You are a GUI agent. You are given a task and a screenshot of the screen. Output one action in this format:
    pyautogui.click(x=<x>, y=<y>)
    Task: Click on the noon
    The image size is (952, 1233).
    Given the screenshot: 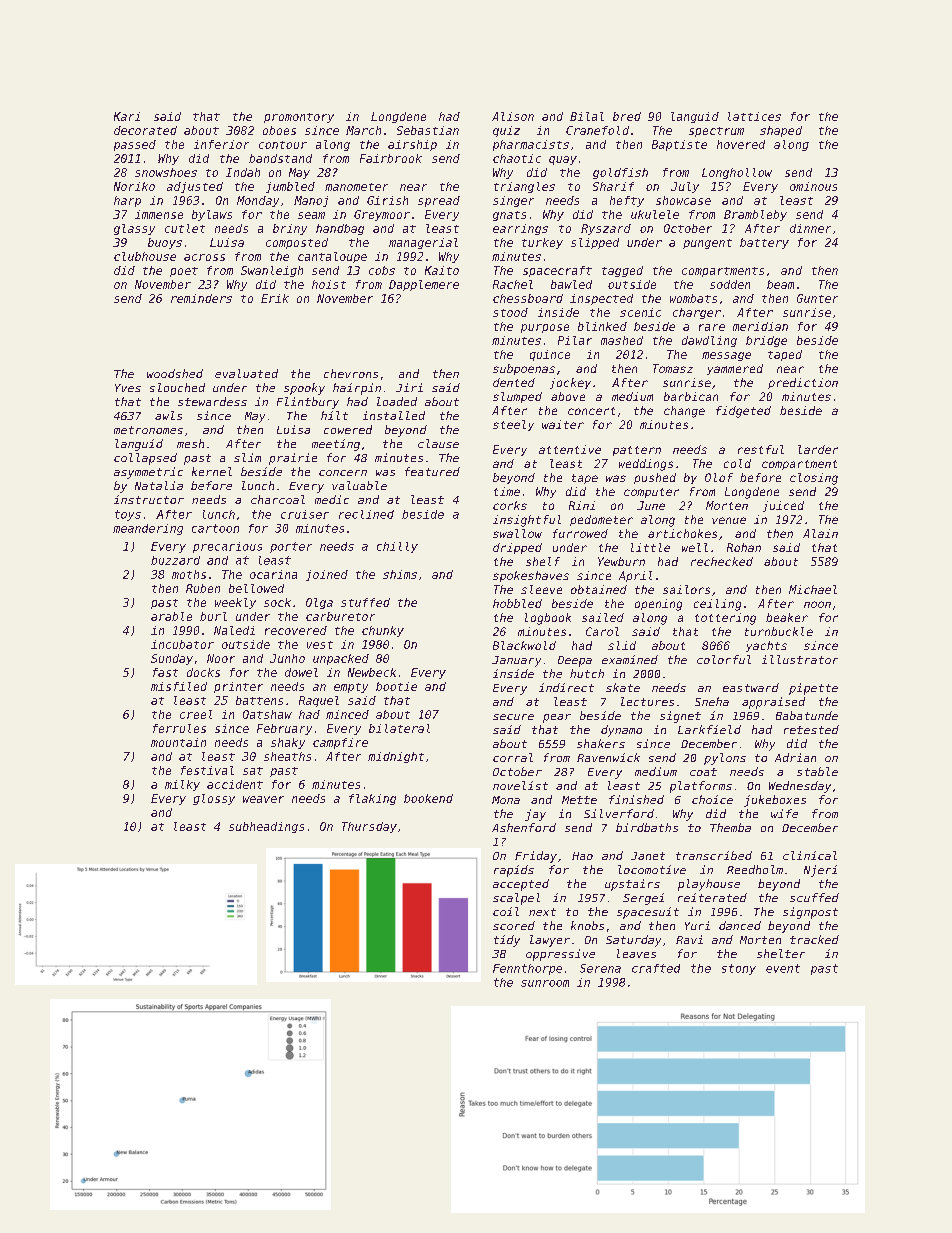 What is the action you would take?
    pyautogui.click(x=817, y=604)
